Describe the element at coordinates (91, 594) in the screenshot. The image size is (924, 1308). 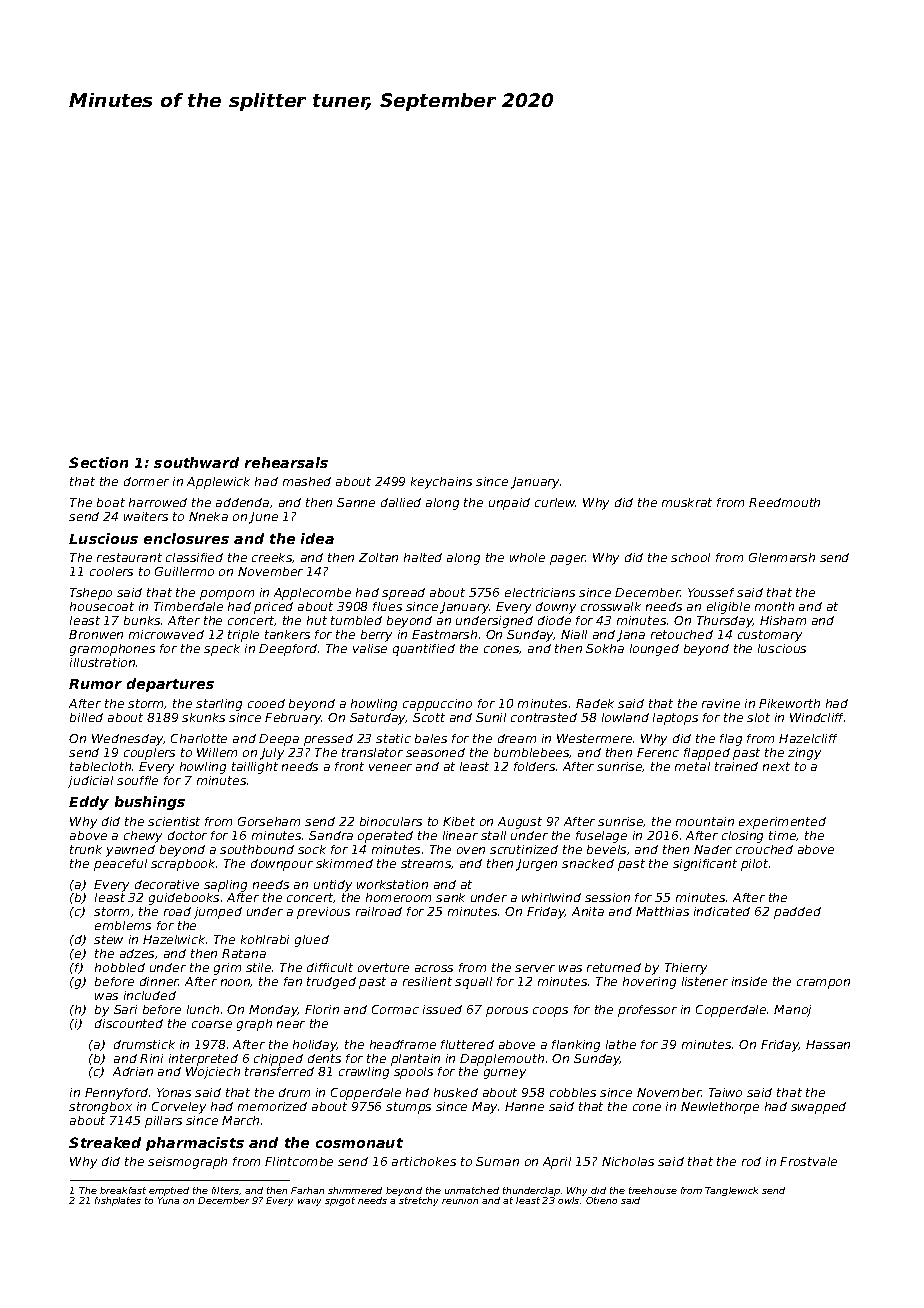
I see `Tshepo` at that location.
